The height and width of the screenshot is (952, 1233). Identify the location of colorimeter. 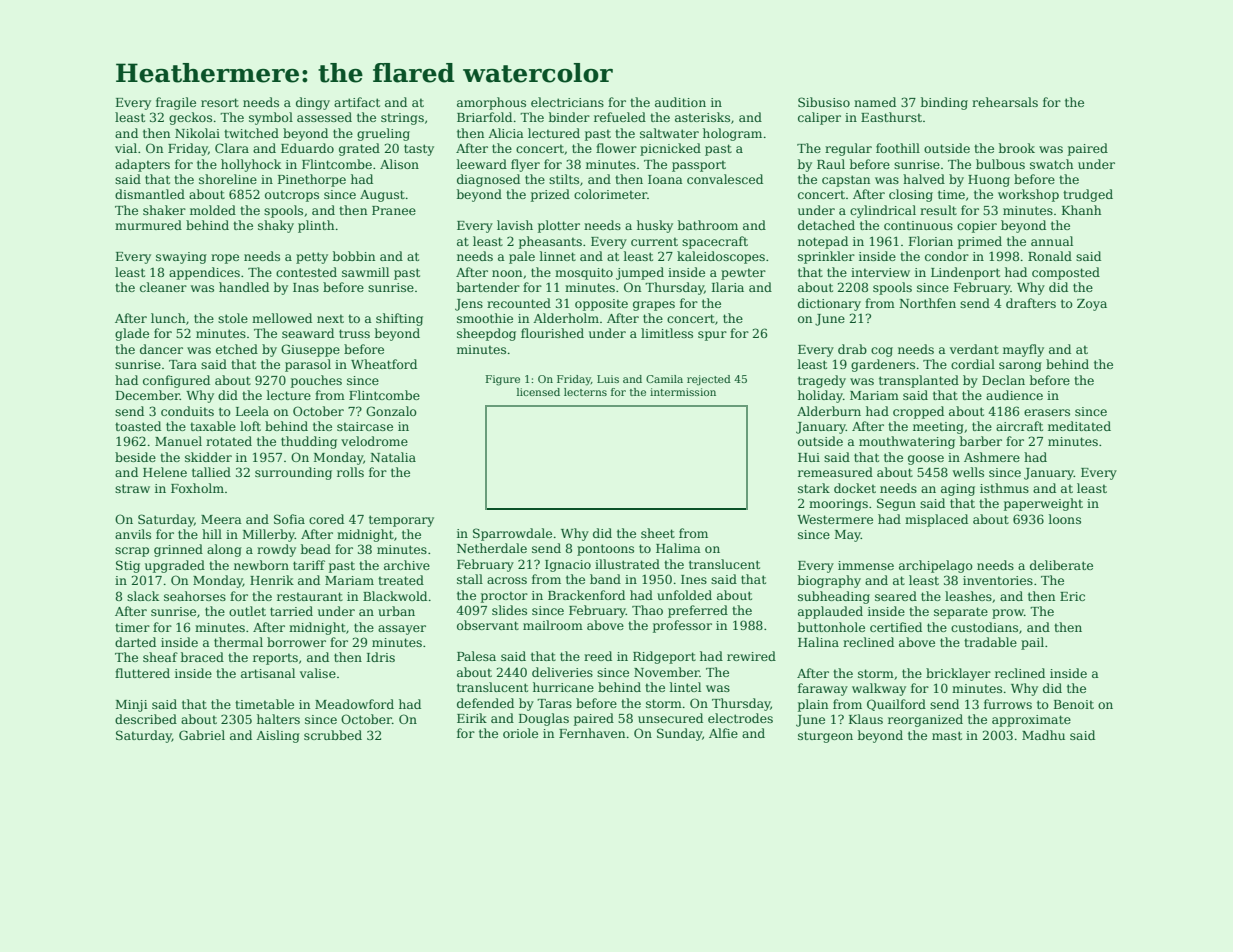
(610, 194).
